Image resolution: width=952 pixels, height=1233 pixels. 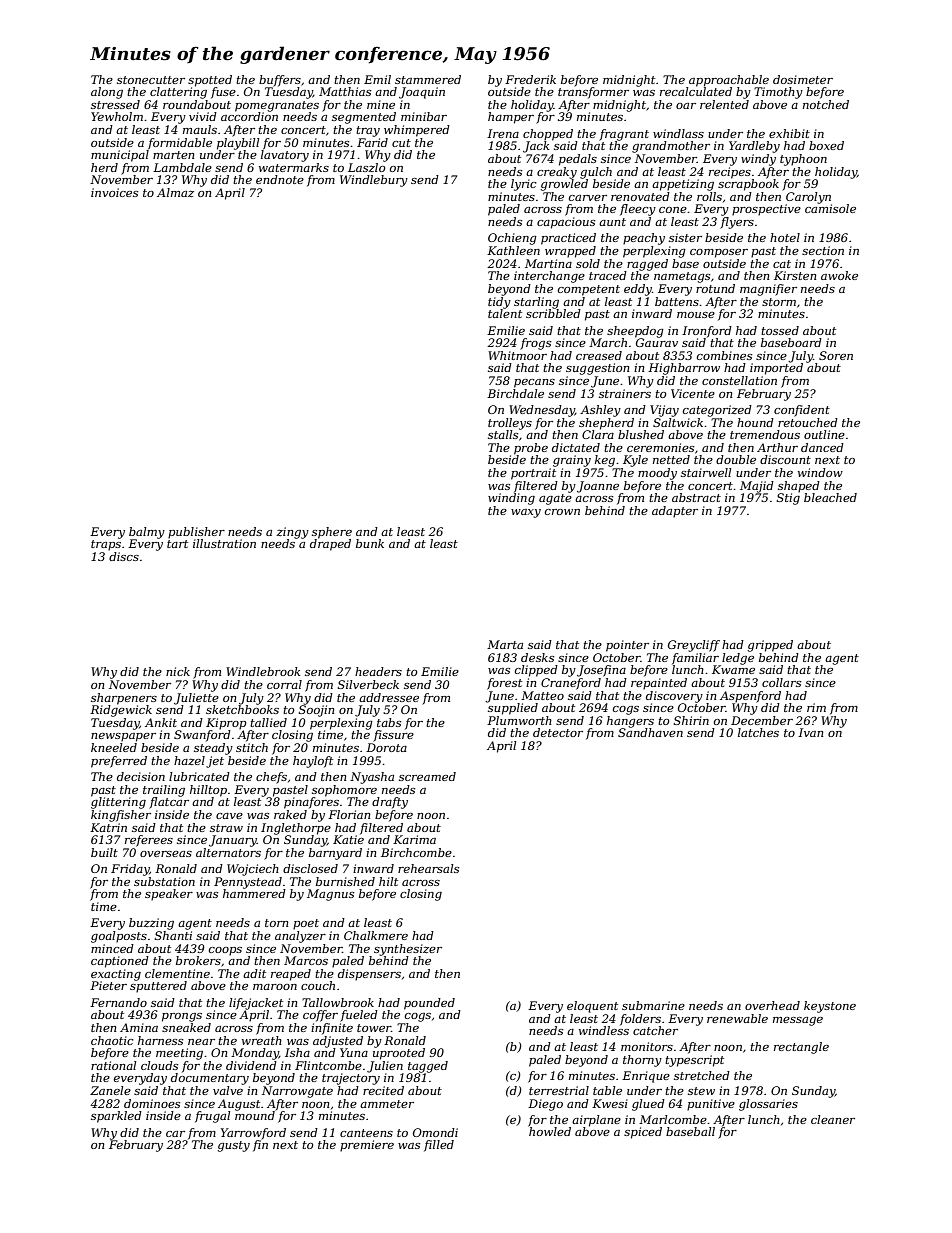 What do you see at coordinates (754, 147) in the screenshot?
I see `Yardleby` at bounding box center [754, 147].
